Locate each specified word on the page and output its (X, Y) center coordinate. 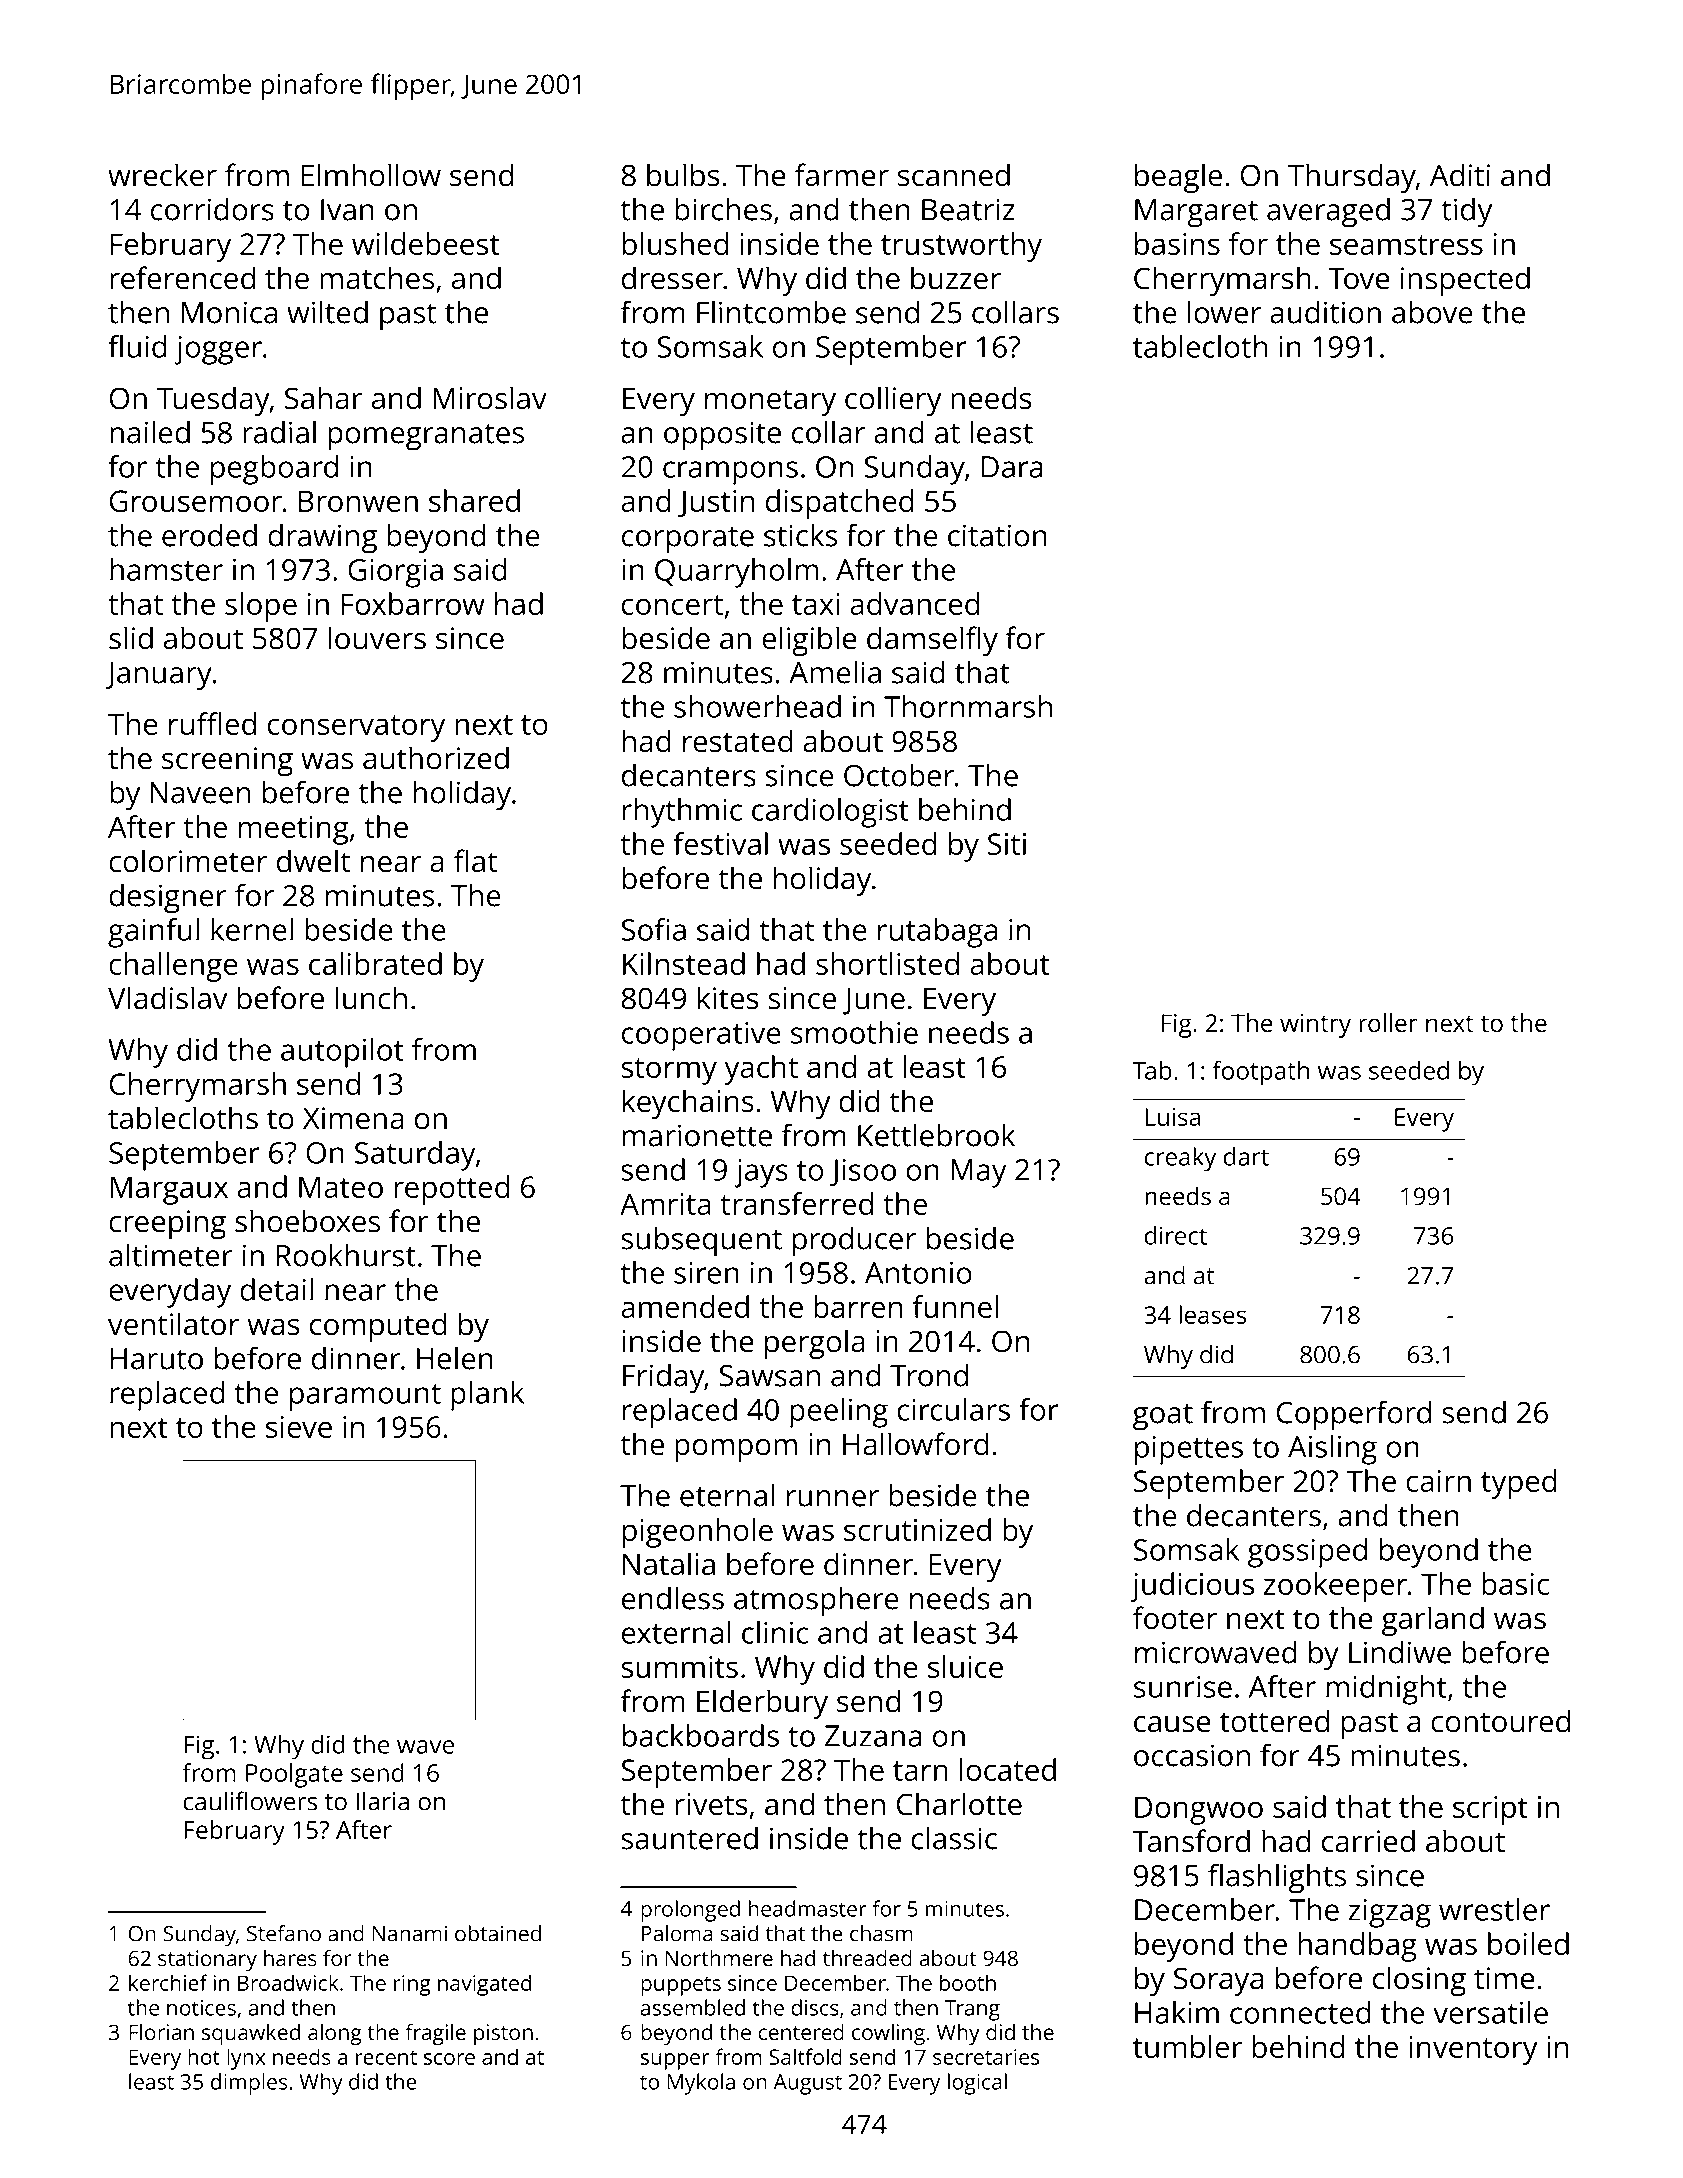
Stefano (284, 1933)
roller (1388, 1022)
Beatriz (968, 209)
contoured (1500, 1721)
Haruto (157, 1359)
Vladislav (168, 998)
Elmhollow (371, 175)
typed (1519, 1484)
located (1008, 1769)
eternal (727, 1495)
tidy (1466, 213)
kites (728, 998)
